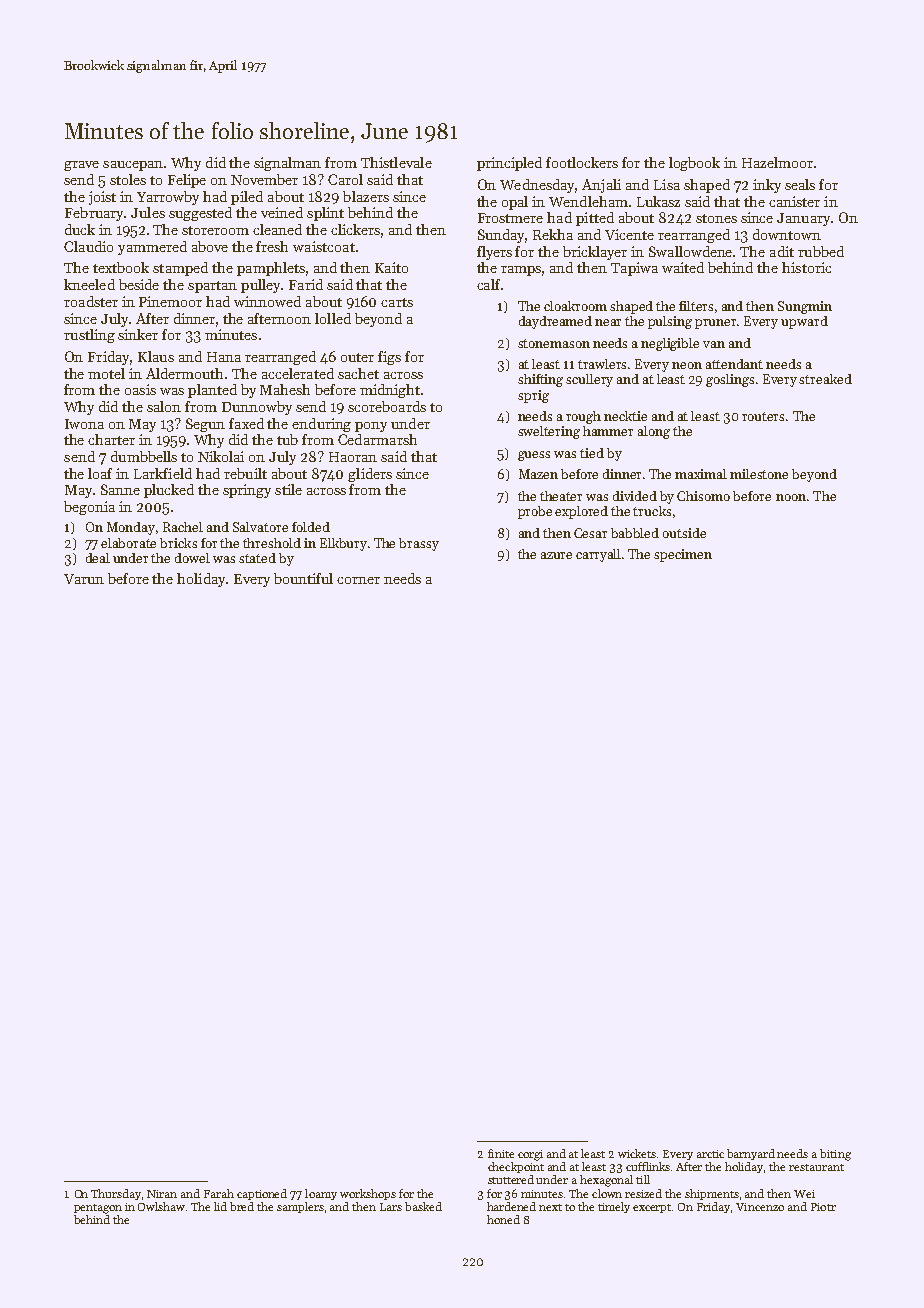 The height and width of the screenshot is (1308, 924). I want to click on guess, so click(534, 456).
